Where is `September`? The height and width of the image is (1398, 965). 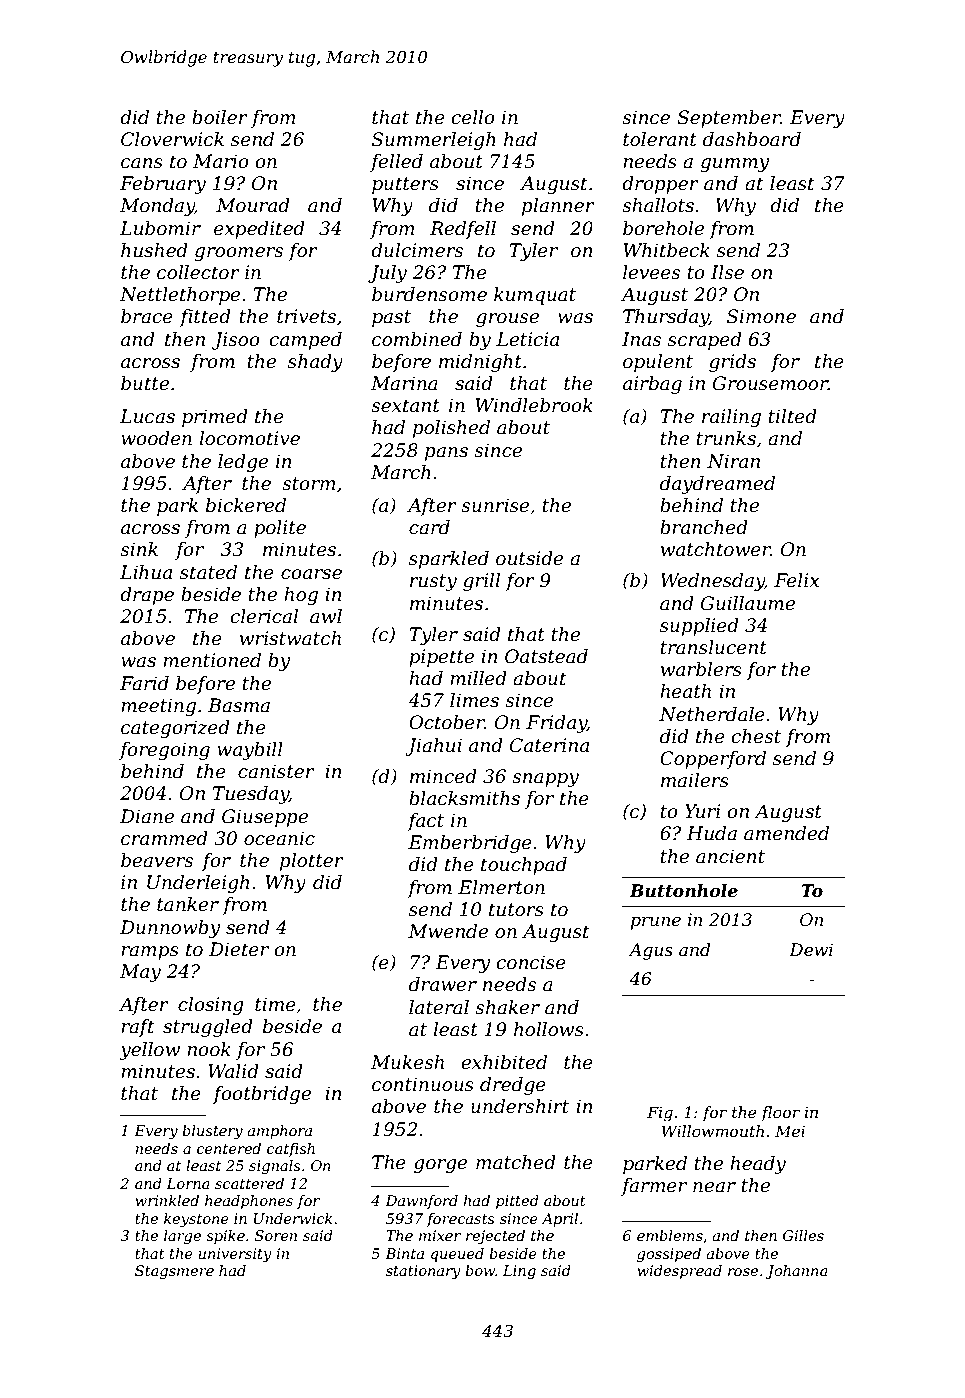 September is located at coordinates (729, 119).
